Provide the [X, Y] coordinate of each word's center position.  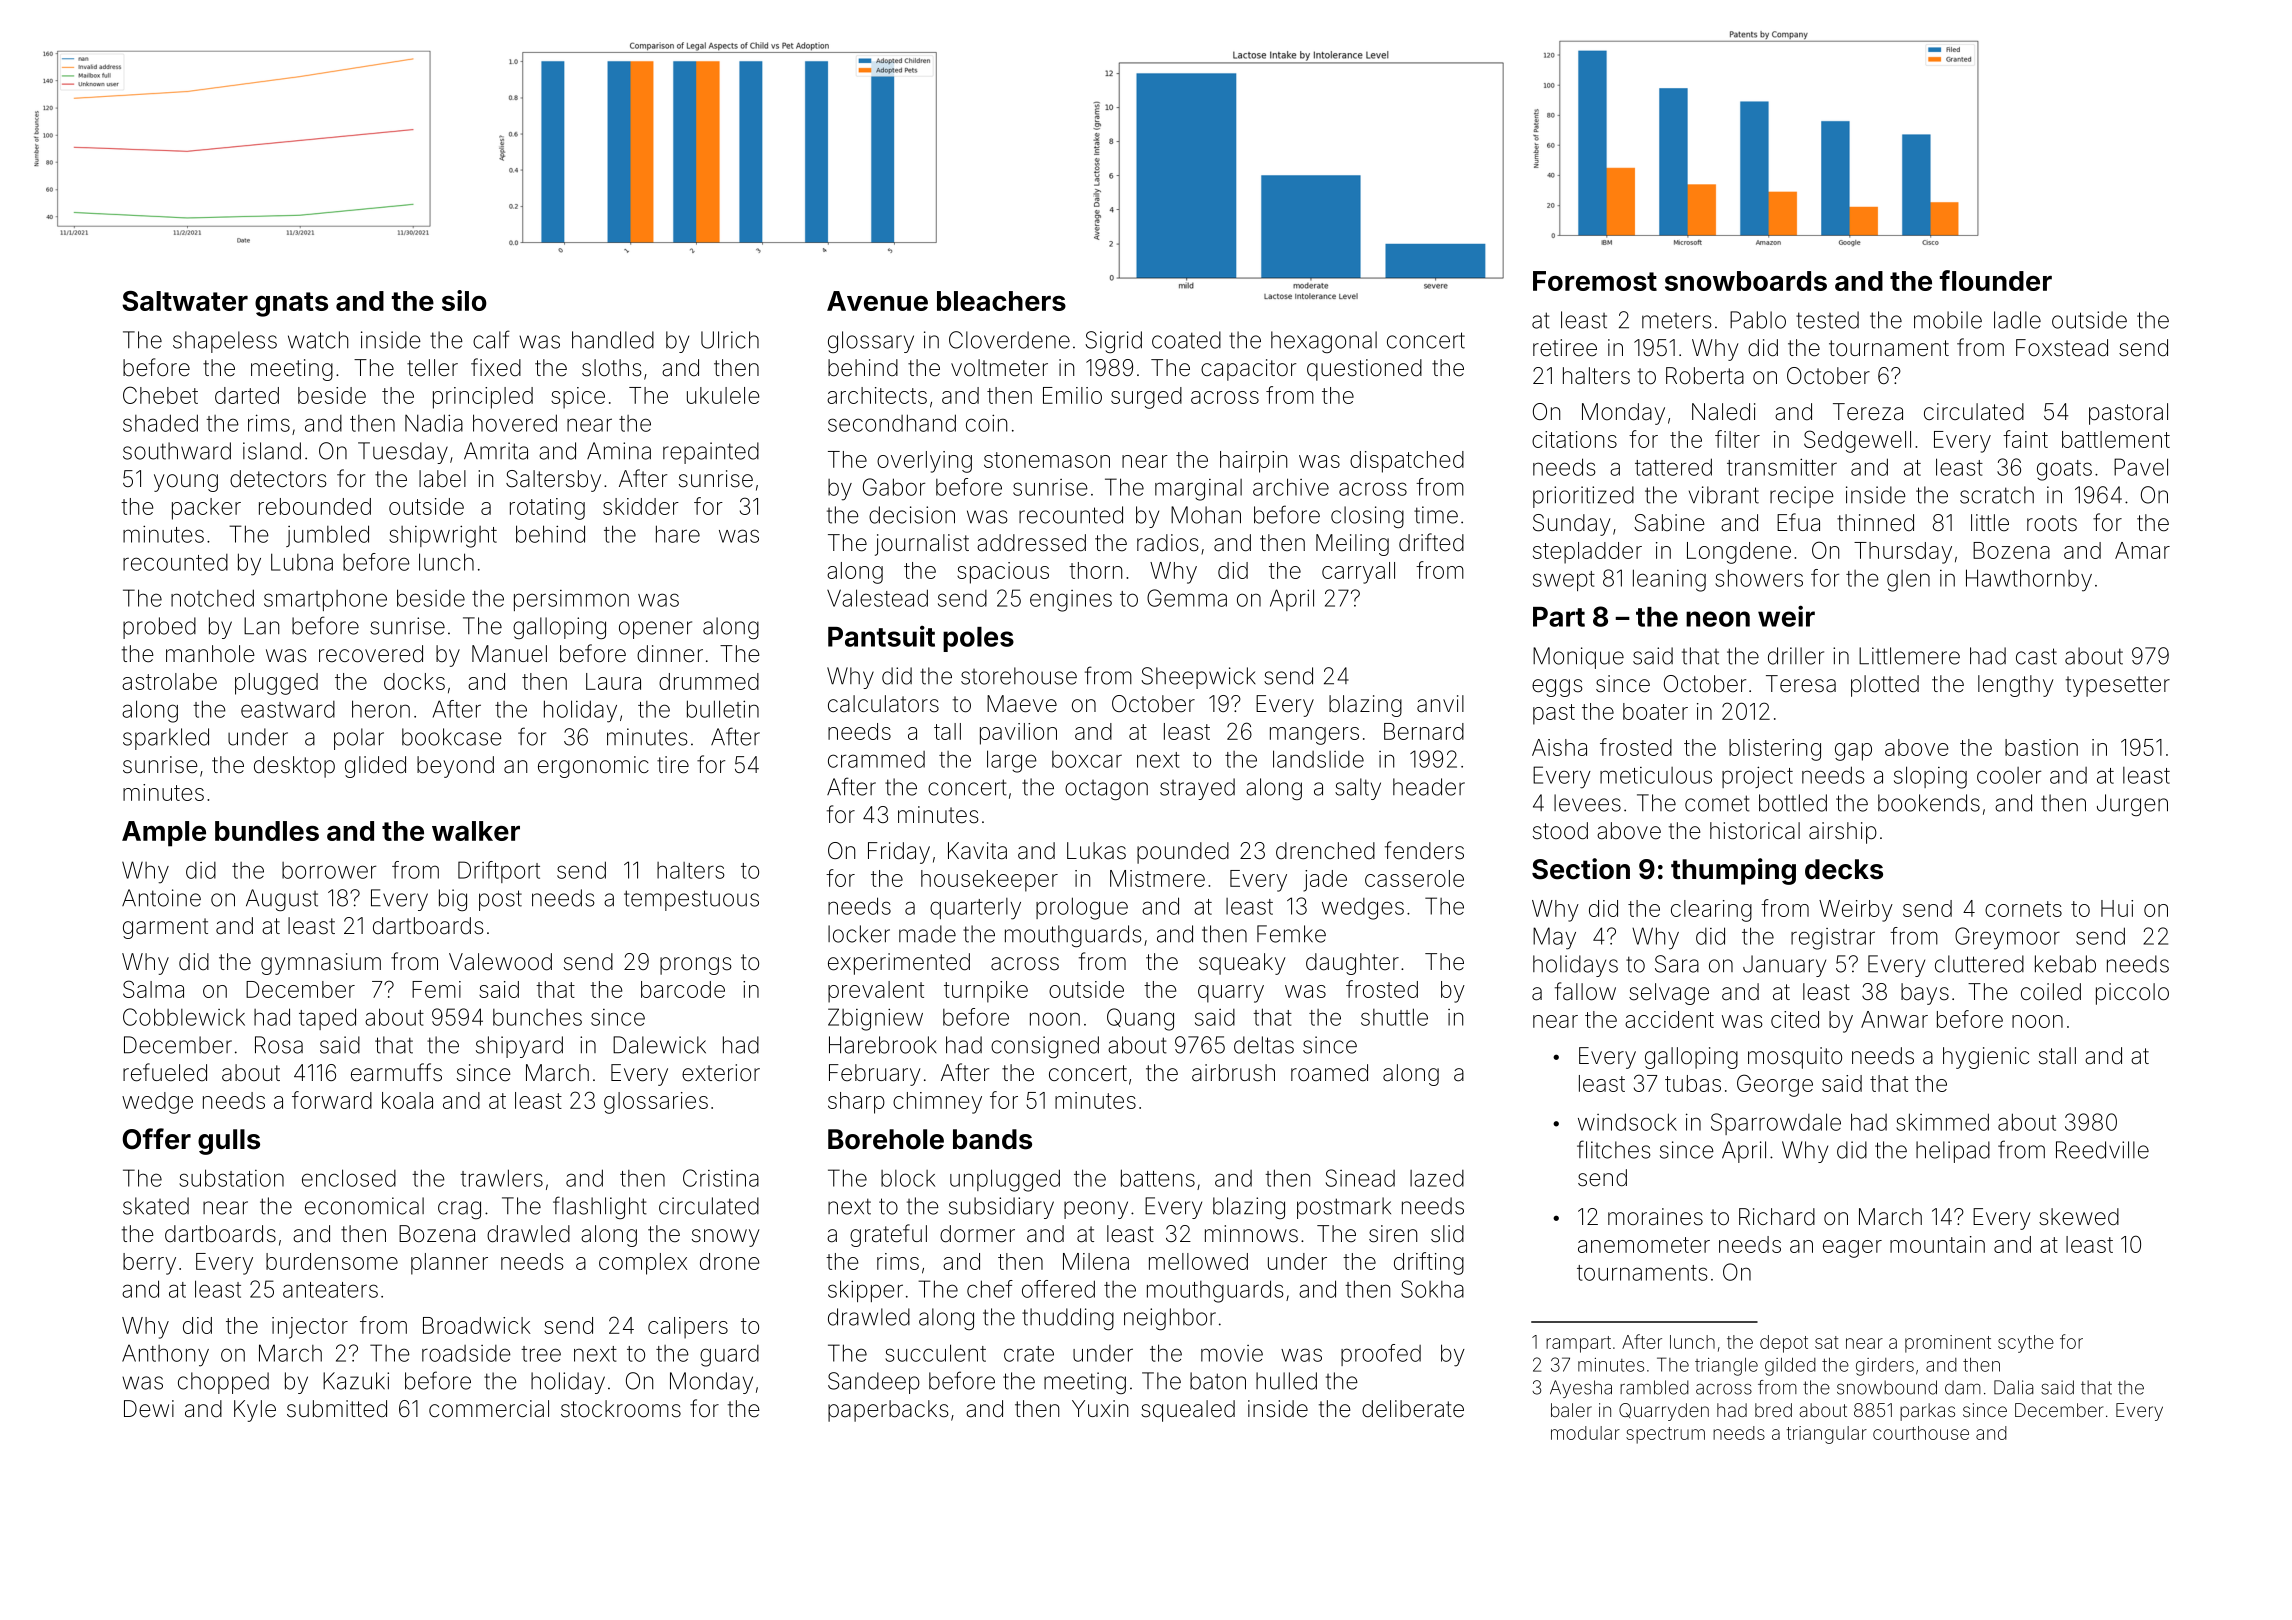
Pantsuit [881, 636]
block [908, 1178]
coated [1186, 340]
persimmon [571, 600]
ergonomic [593, 767]
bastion [2041, 747]
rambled [1654, 1387]
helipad [1953, 1152]
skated [156, 1206]
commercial [489, 1409]
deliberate [1413, 1409]
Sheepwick [1198, 678]
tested [1827, 320]
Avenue [877, 301]
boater [1655, 711]
